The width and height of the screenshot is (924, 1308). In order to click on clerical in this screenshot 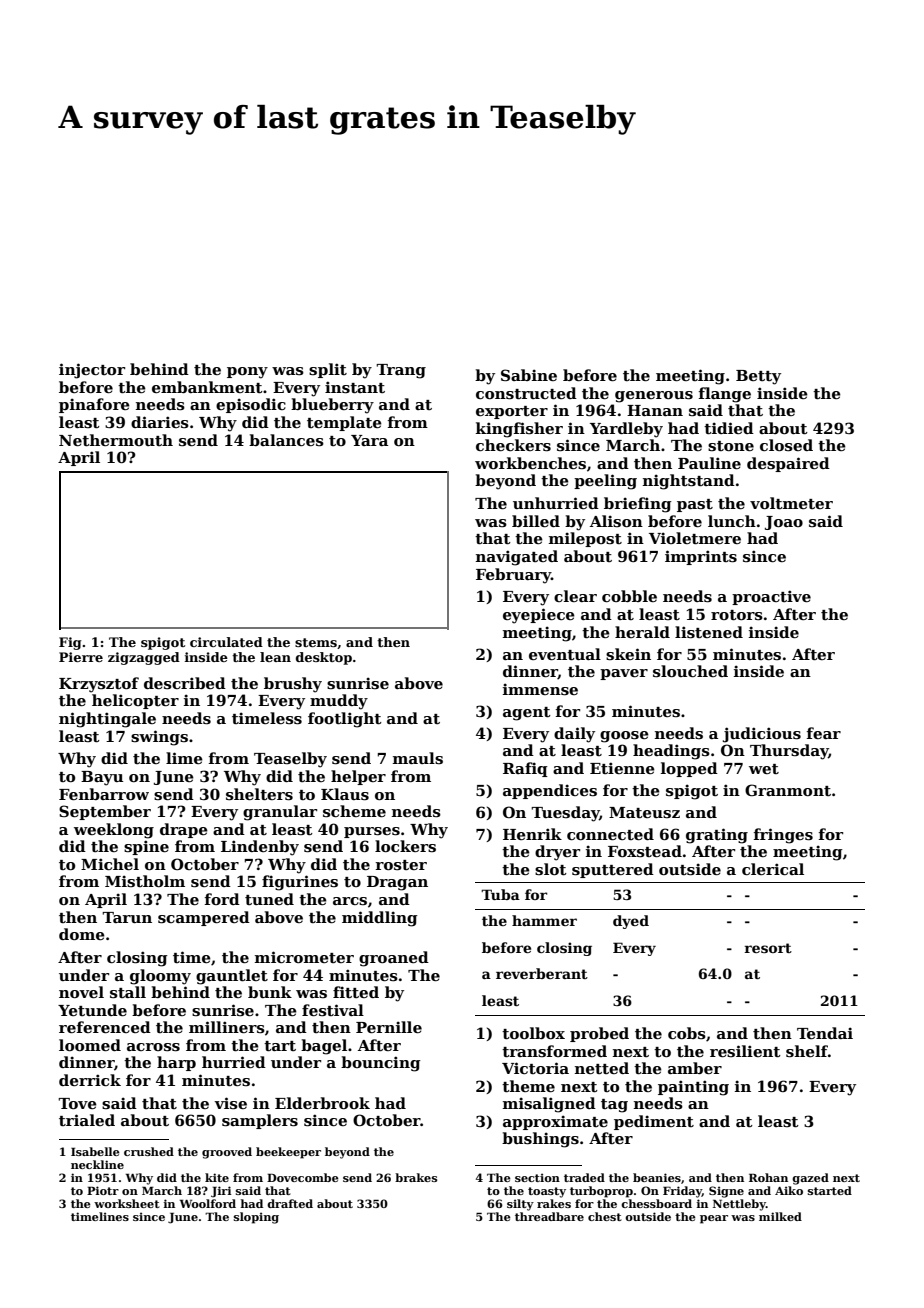, I will do `click(773, 869)`.
